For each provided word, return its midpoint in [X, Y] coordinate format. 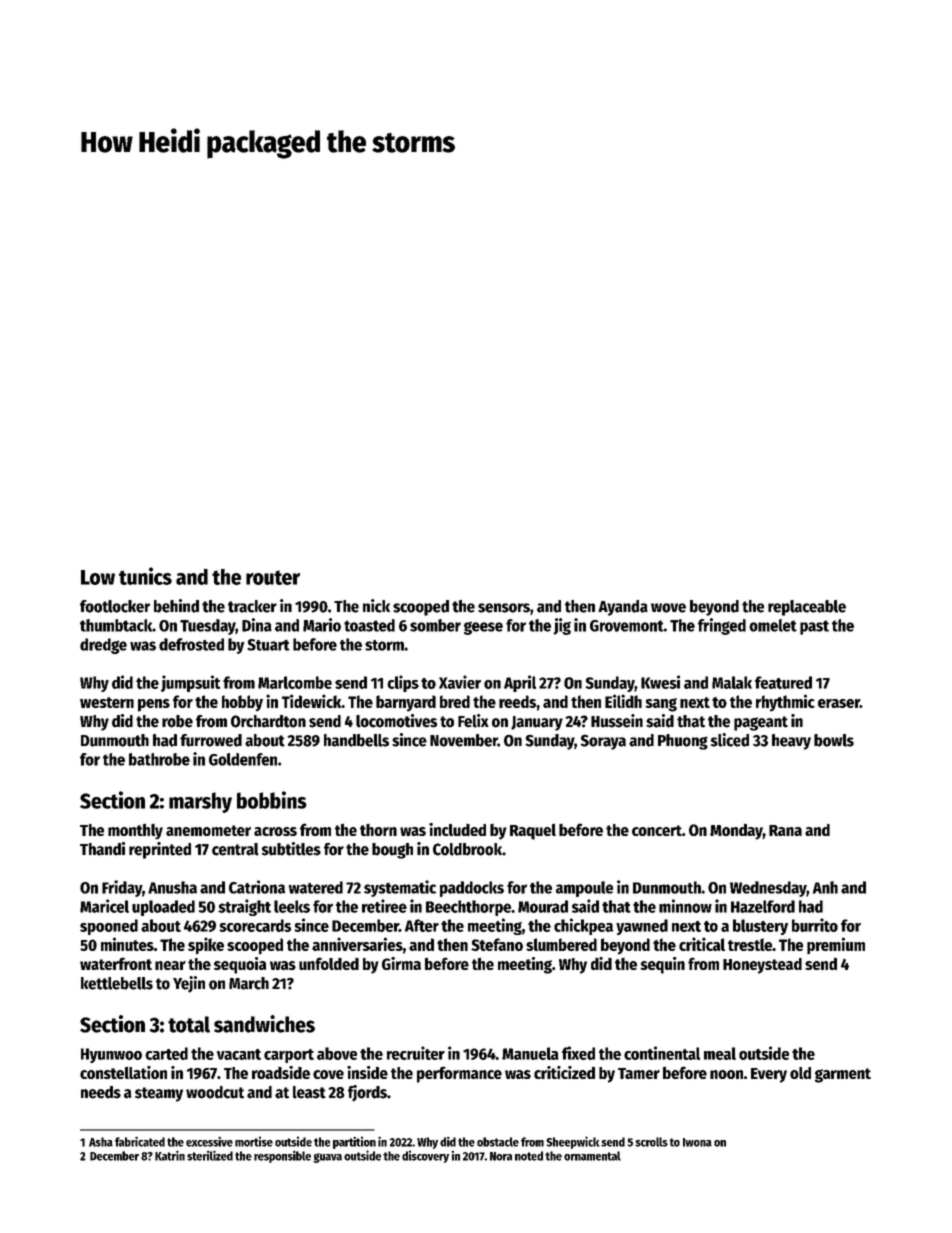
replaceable [807, 608]
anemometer [208, 830]
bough [392, 851]
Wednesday [768, 889]
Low [98, 577]
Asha [101, 1142]
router [273, 577]
